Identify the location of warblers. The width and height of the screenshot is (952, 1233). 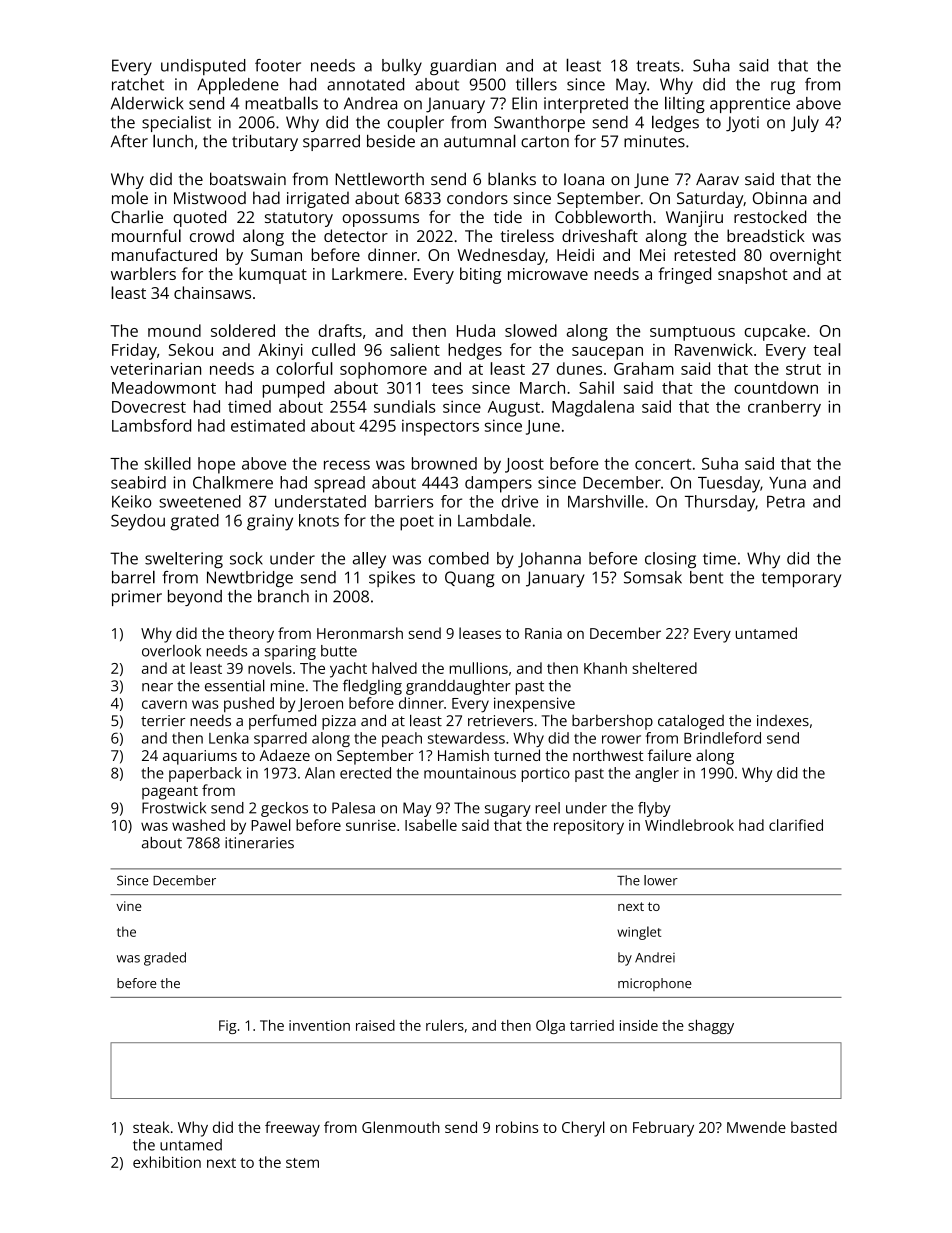
(143, 273).
